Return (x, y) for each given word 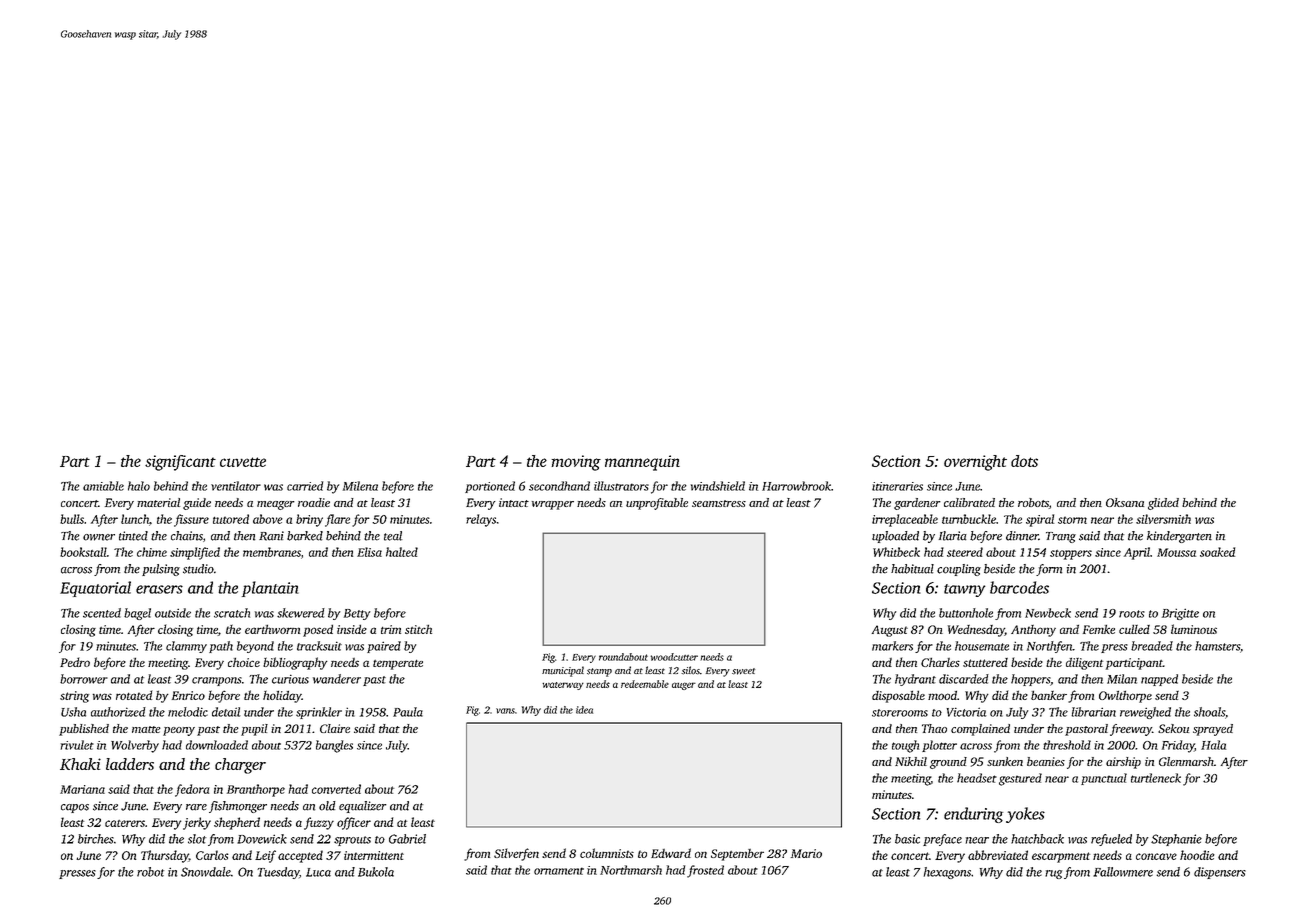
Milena (360, 486)
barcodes (1019, 587)
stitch (418, 629)
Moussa (1176, 552)
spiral (1040, 520)
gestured (1020, 779)
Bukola (376, 872)
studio (198, 569)
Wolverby (135, 746)
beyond (255, 647)
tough (905, 746)
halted (402, 552)
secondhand (559, 486)
